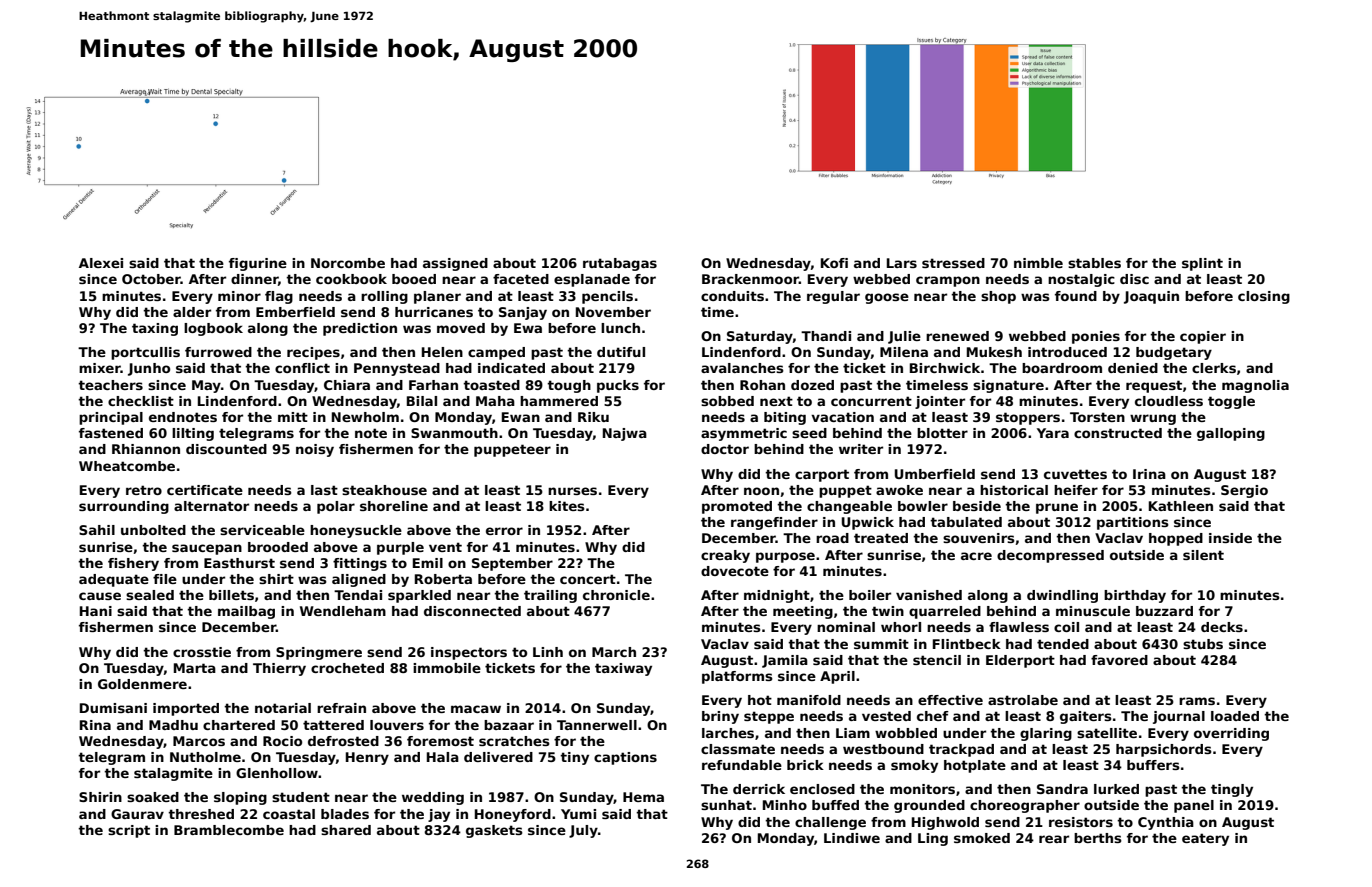 The image size is (1372, 887). I want to click on nimble, so click(1038, 263).
